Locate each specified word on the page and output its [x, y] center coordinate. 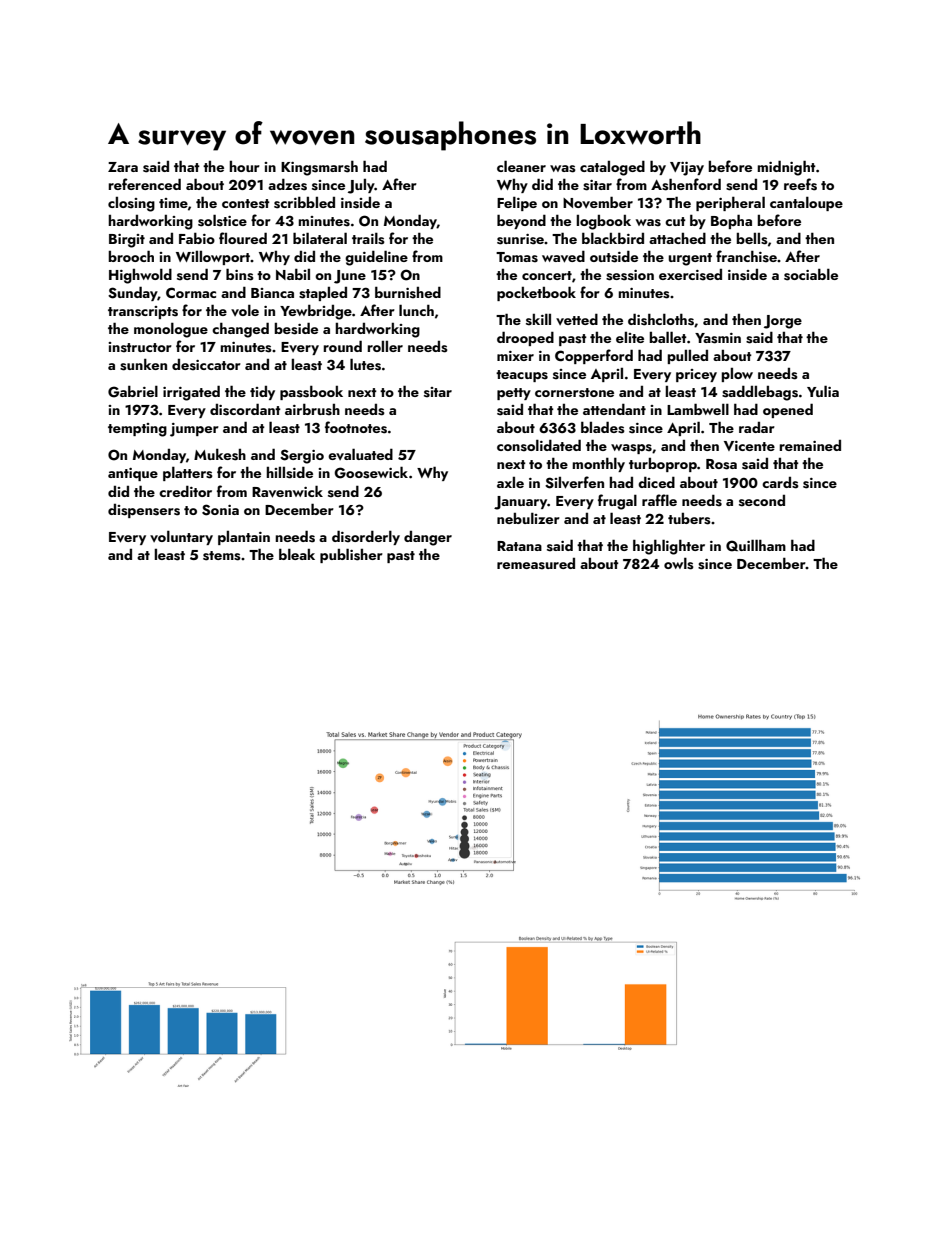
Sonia [220, 510]
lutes [365, 364]
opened [788, 410]
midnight [786, 168]
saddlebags [760, 393]
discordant [245, 409]
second [762, 501]
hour [244, 166]
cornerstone [574, 393]
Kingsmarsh [319, 168]
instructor [140, 347]
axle [510, 482]
